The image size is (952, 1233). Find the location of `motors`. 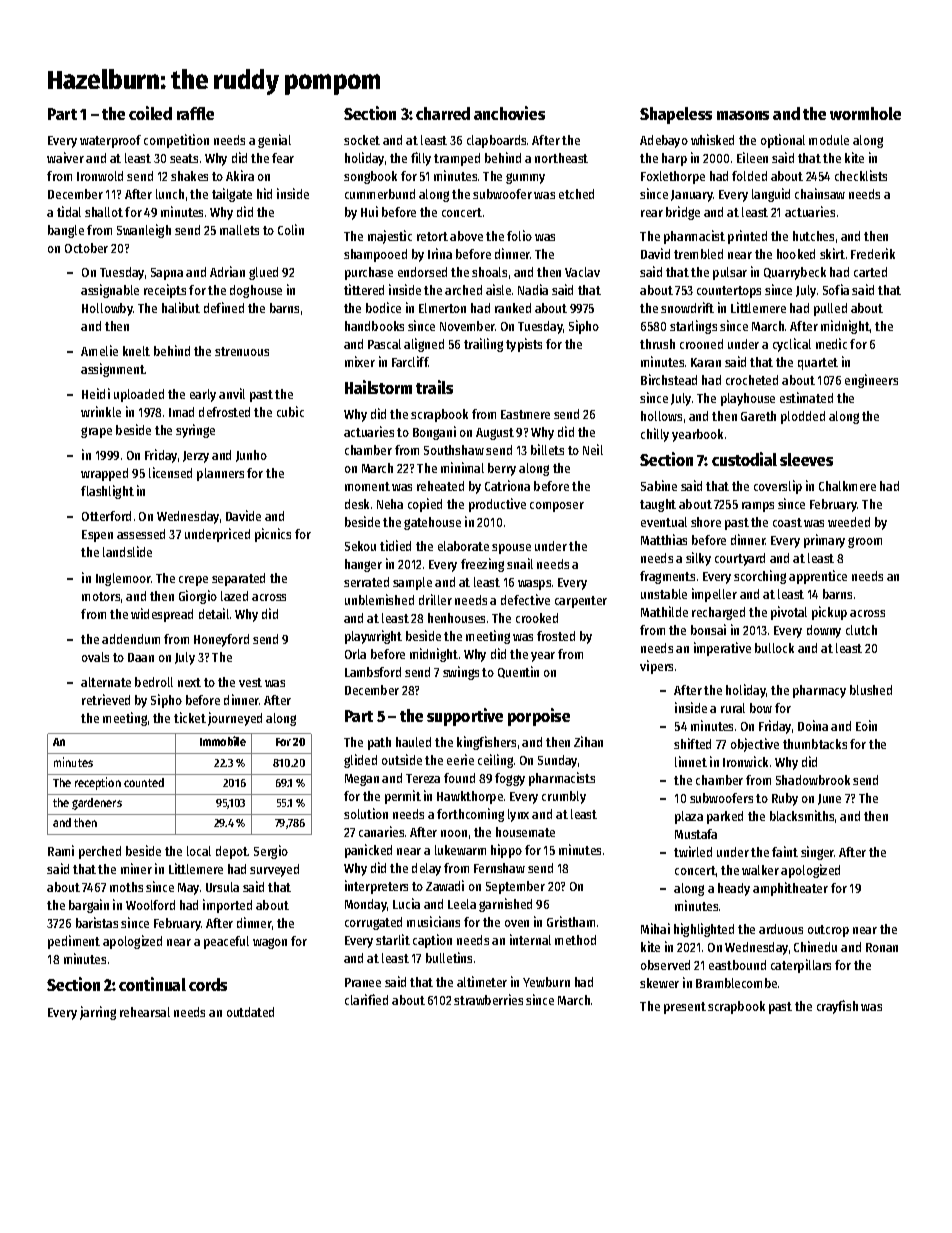

motors is located at coordinates (101, 596).
